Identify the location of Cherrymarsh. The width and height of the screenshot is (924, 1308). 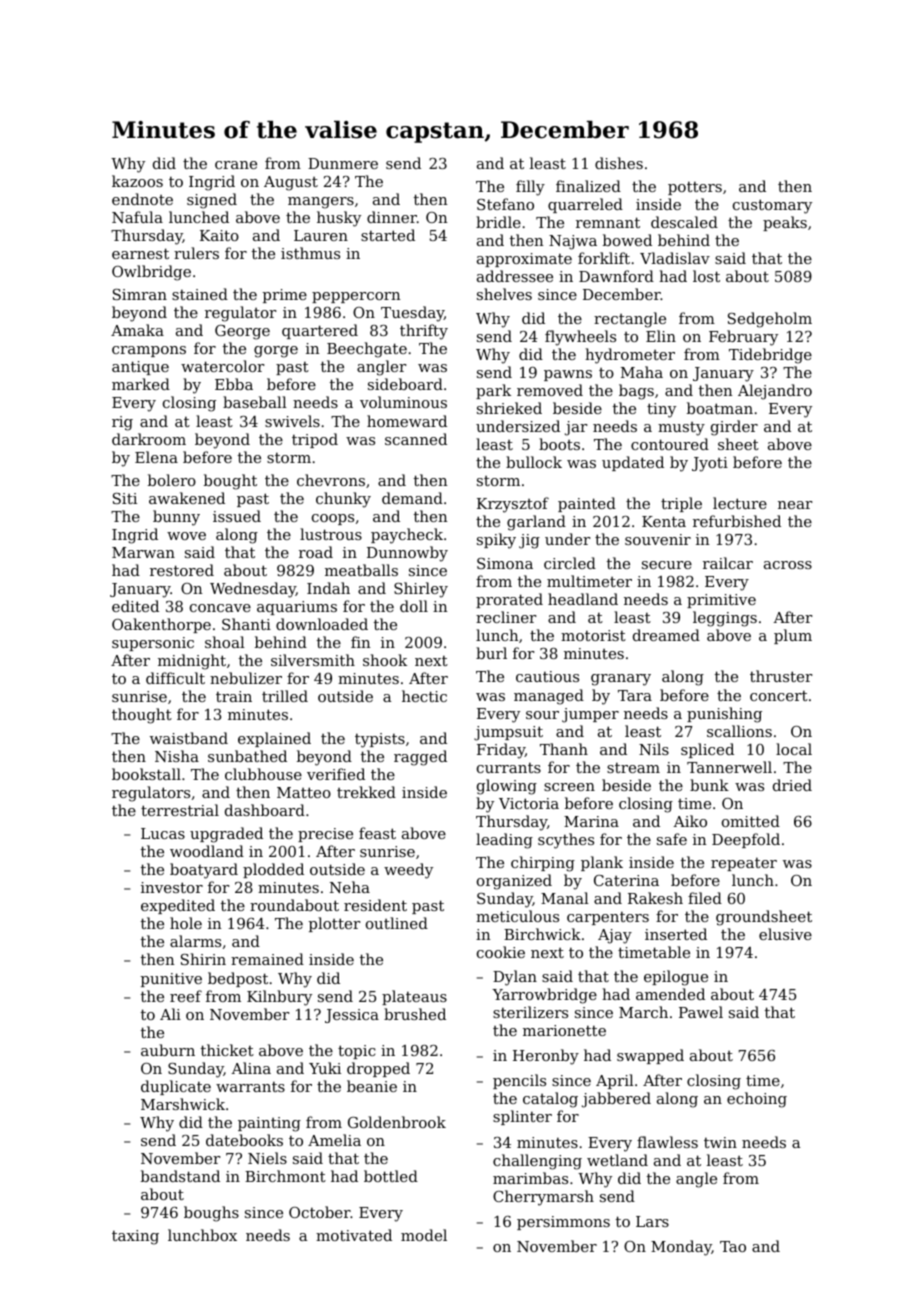
(543, 1198).
